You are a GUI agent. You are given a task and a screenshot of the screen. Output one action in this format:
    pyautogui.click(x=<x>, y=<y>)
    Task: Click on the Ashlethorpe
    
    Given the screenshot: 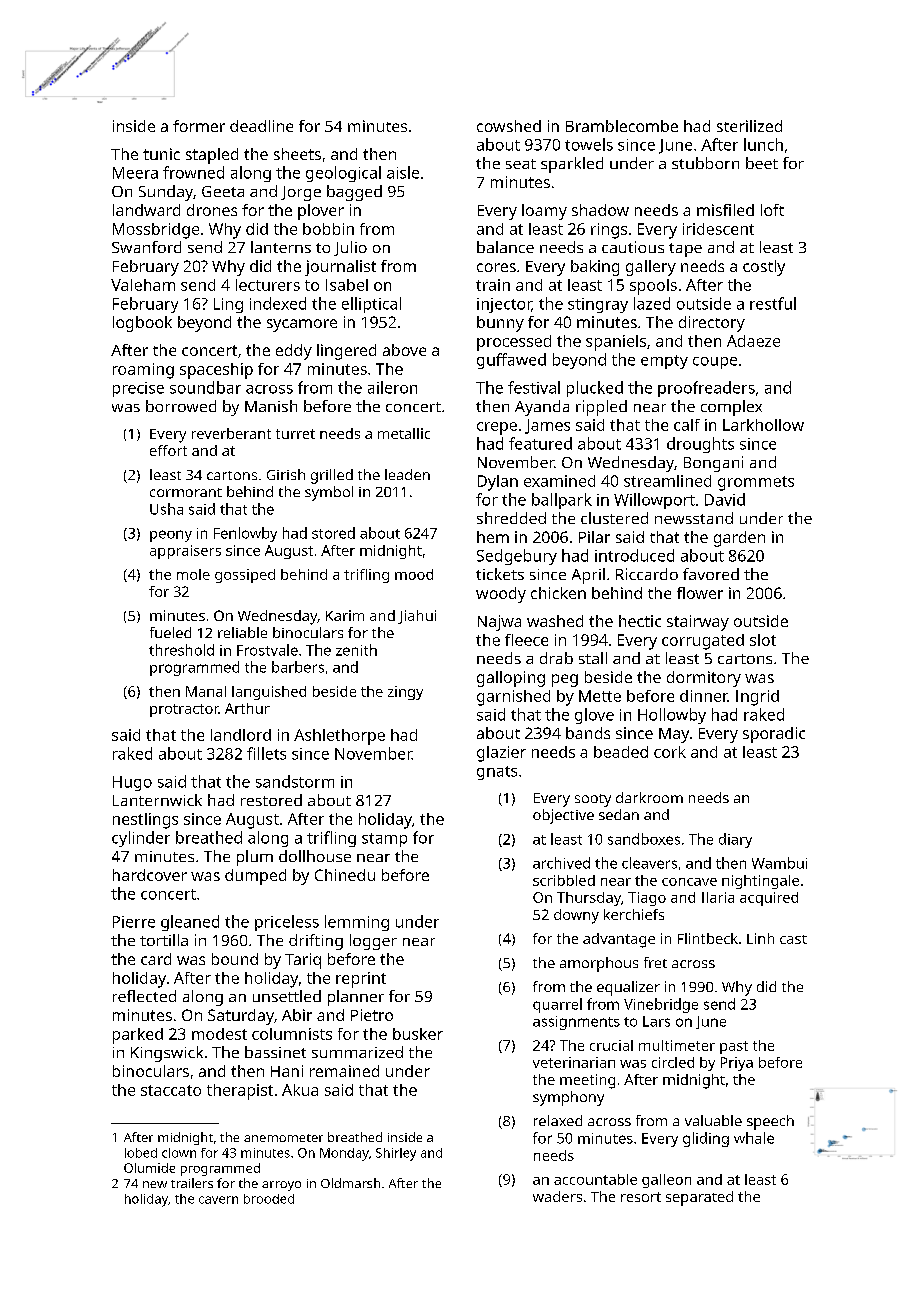 What is the action you would take?
    pyautogui.click(x=339, y=737)
